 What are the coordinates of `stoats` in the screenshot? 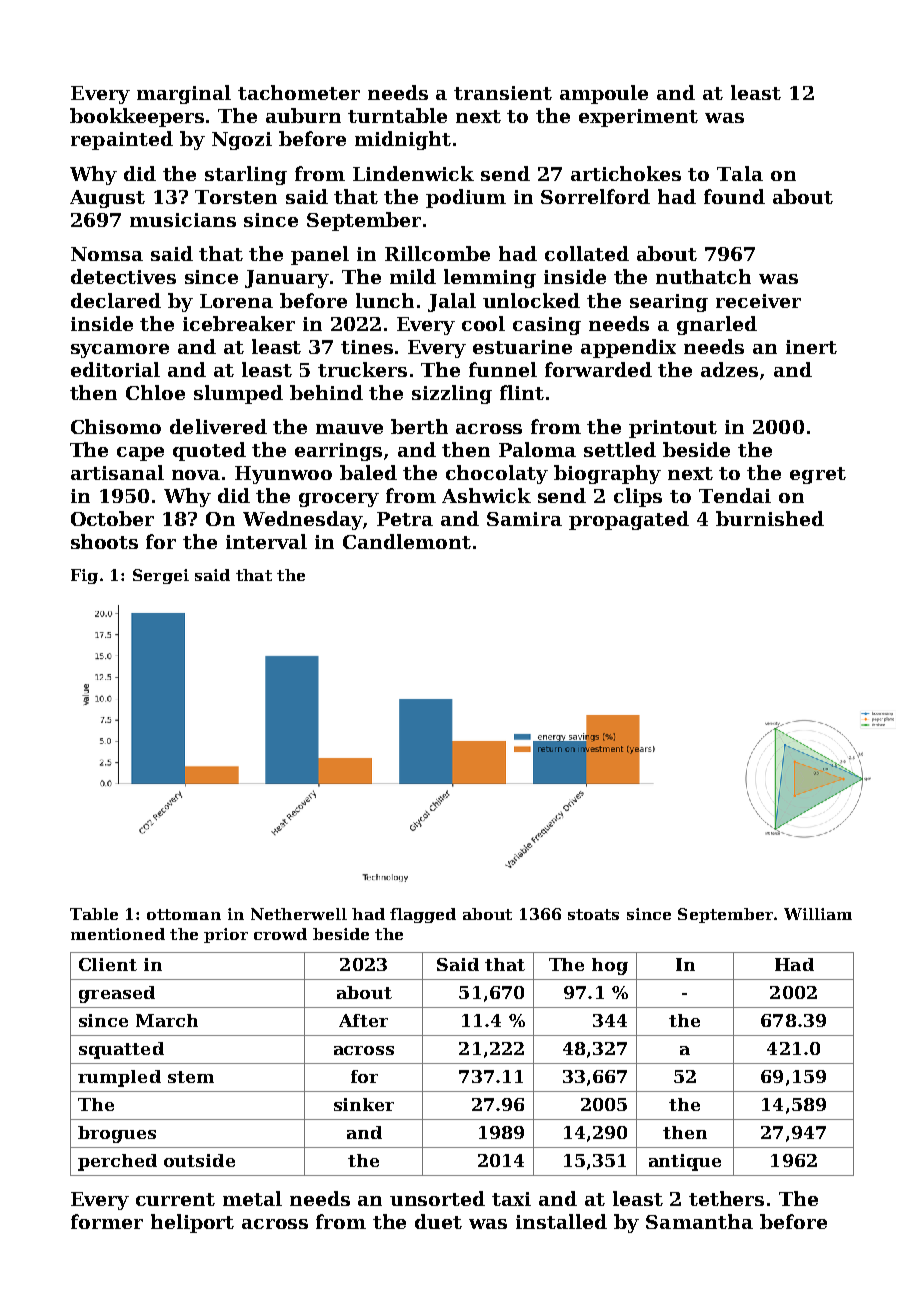 It's located at (593, 914).
